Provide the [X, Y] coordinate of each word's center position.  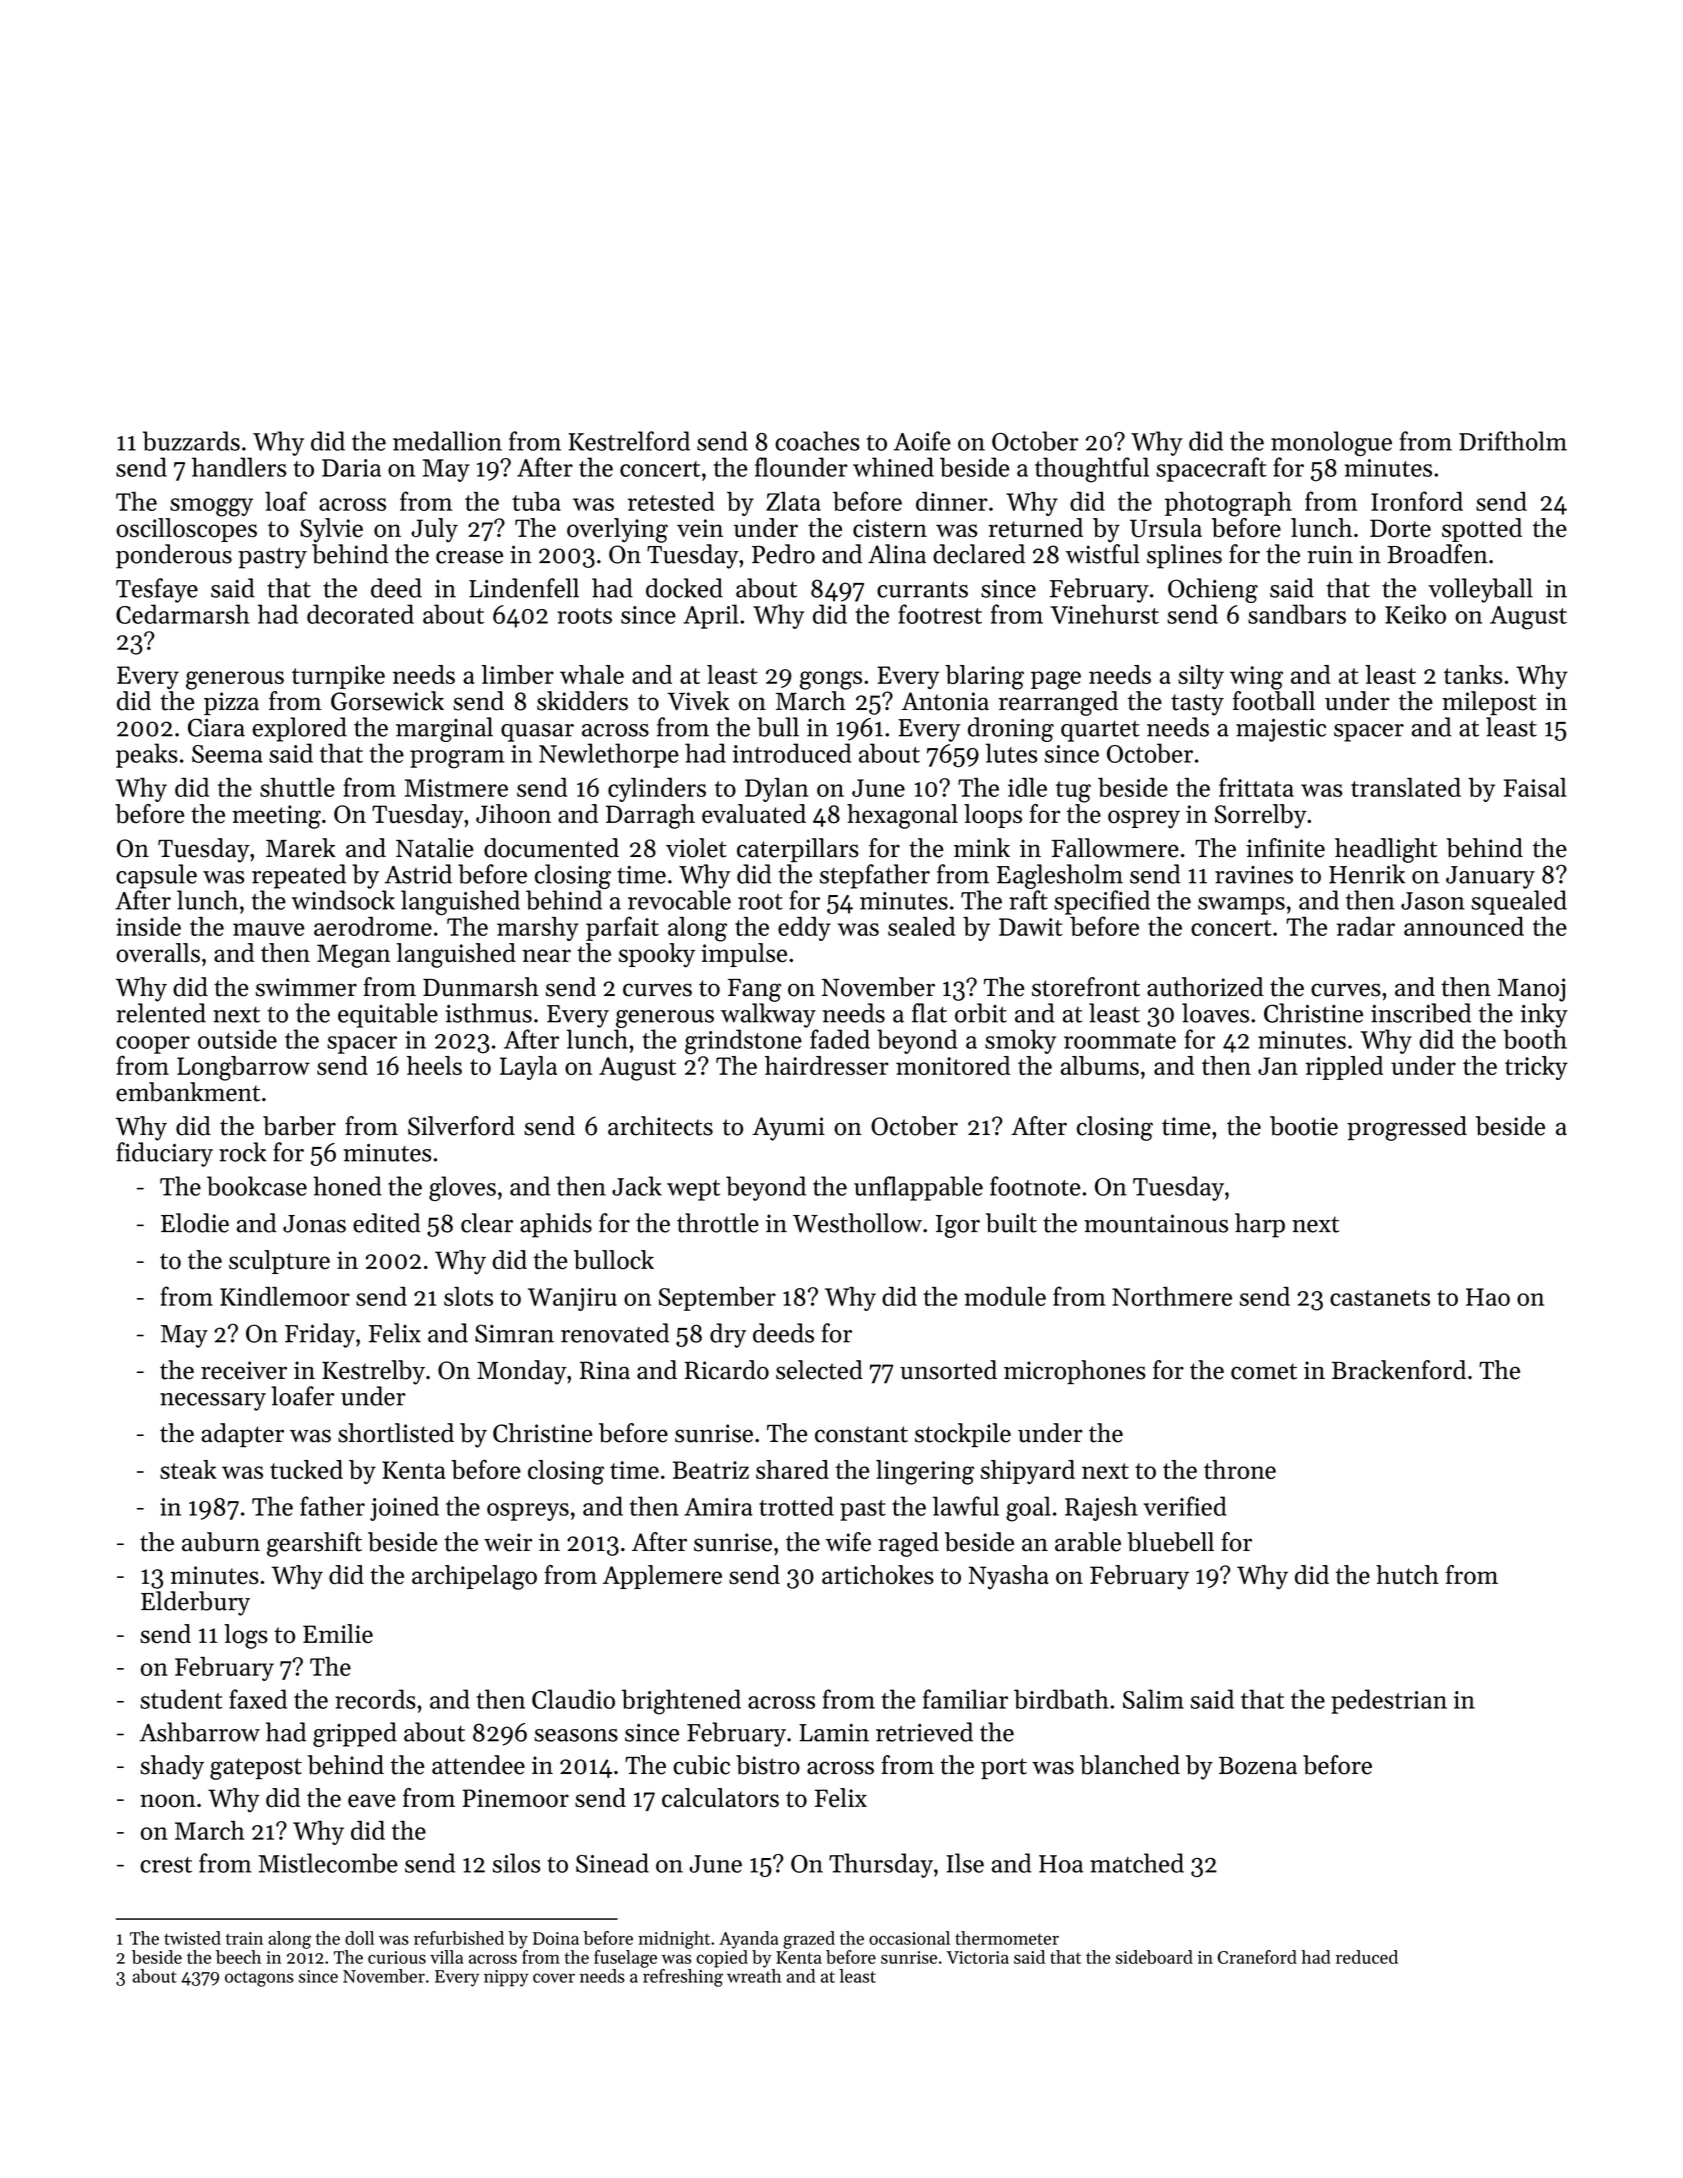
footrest [940, 614]
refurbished [459, 1938]
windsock [343, 900]
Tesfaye [157, 590]
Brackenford [1399, 1370]
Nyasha [1009, 1577]
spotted [1482, 530]
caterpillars [798, 850]
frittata [1256, 787]
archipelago [474, 1577]
